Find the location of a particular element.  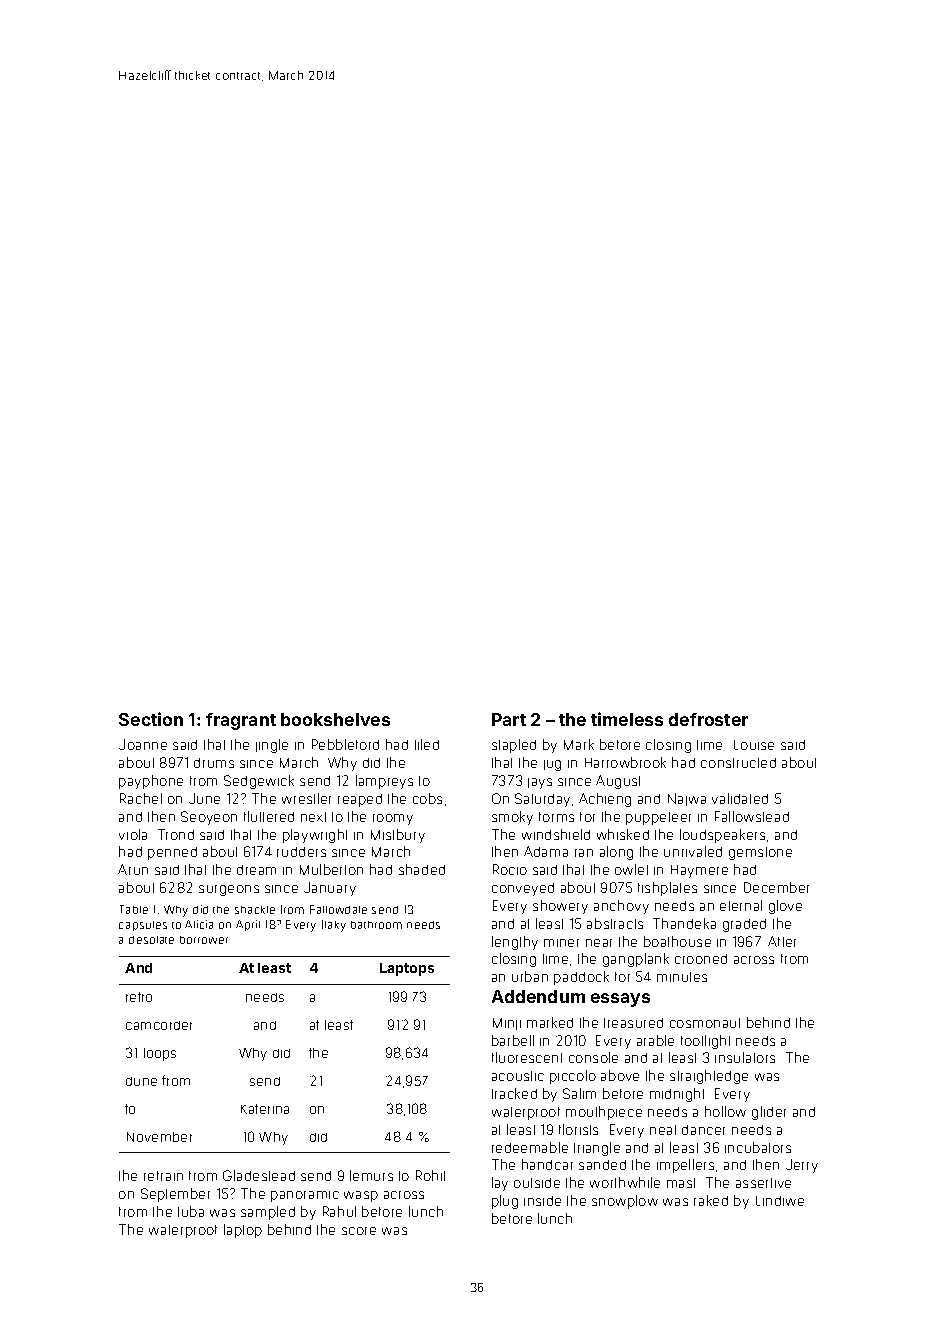

acoustic is located at coordinates (518, 1076).
